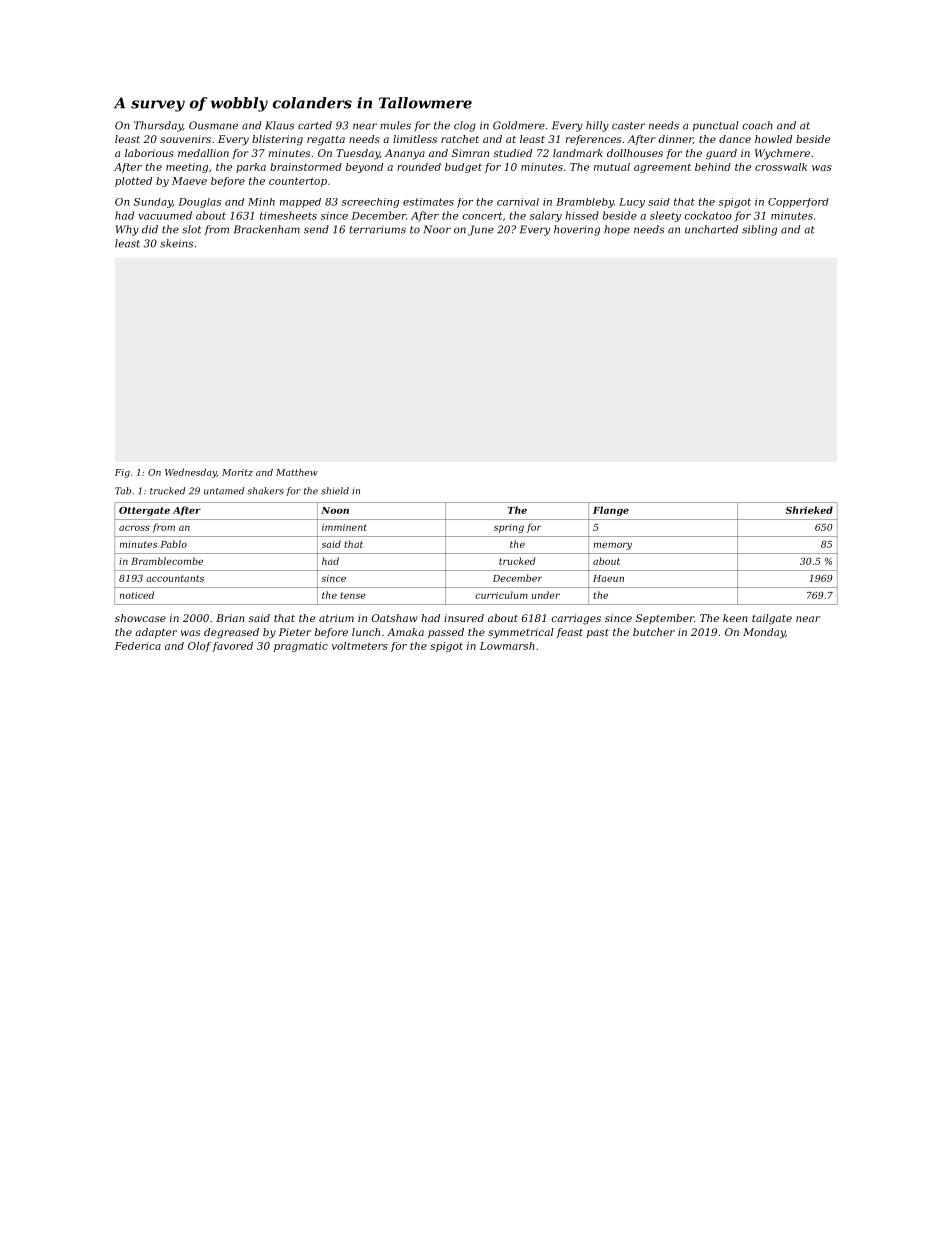 The width and height of the screenshot is (952, 1233). Describe the element at coordinates (582, 215) in the screenshot. I see `hissed` at that location.
